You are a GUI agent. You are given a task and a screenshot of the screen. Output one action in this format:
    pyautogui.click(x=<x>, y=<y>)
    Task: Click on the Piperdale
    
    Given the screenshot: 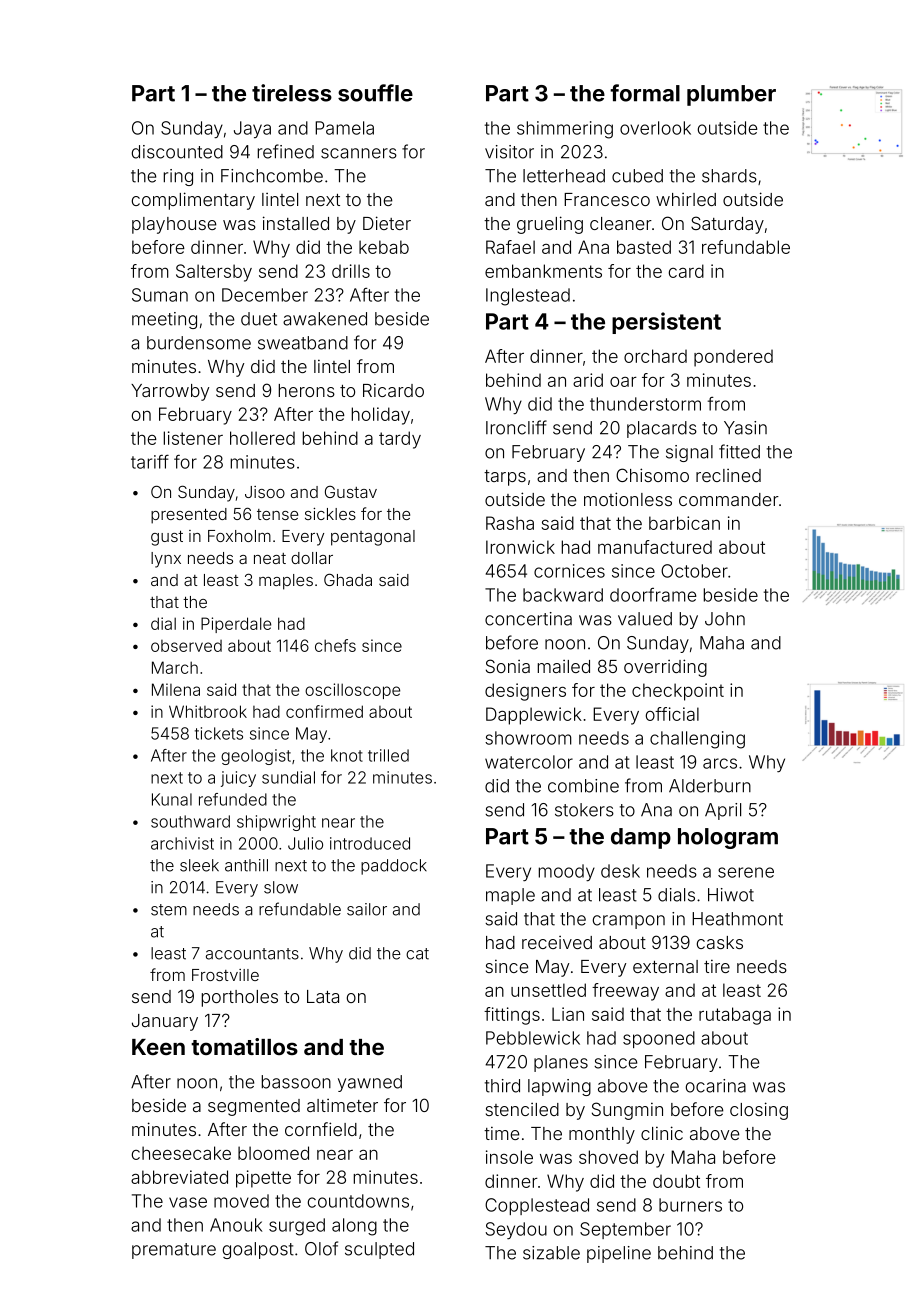 What is the action you would take?
    pyautogui.click(x=236, y=625)
